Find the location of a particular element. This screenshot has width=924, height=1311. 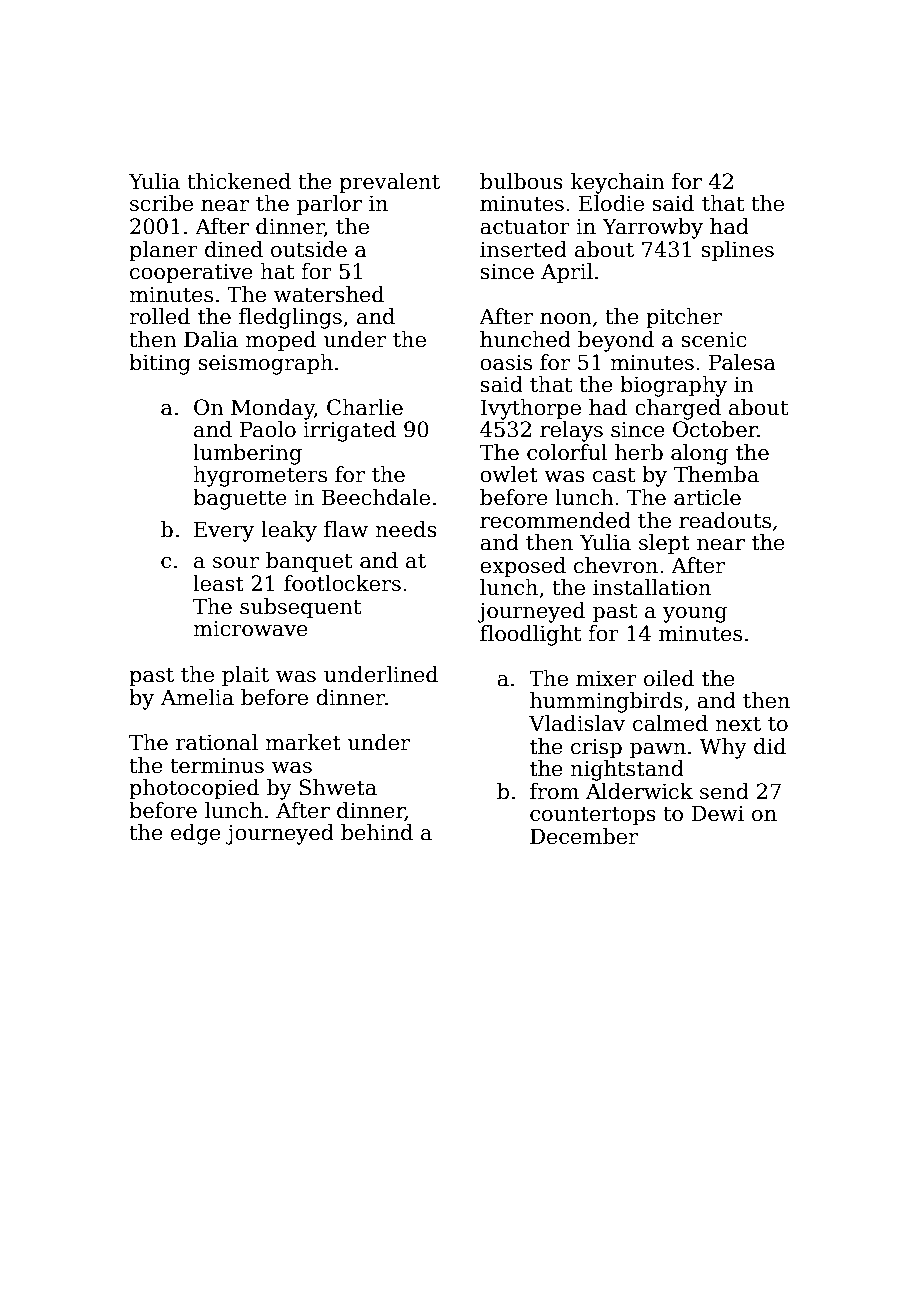

Dewi is located at coordinates (717, 813).
